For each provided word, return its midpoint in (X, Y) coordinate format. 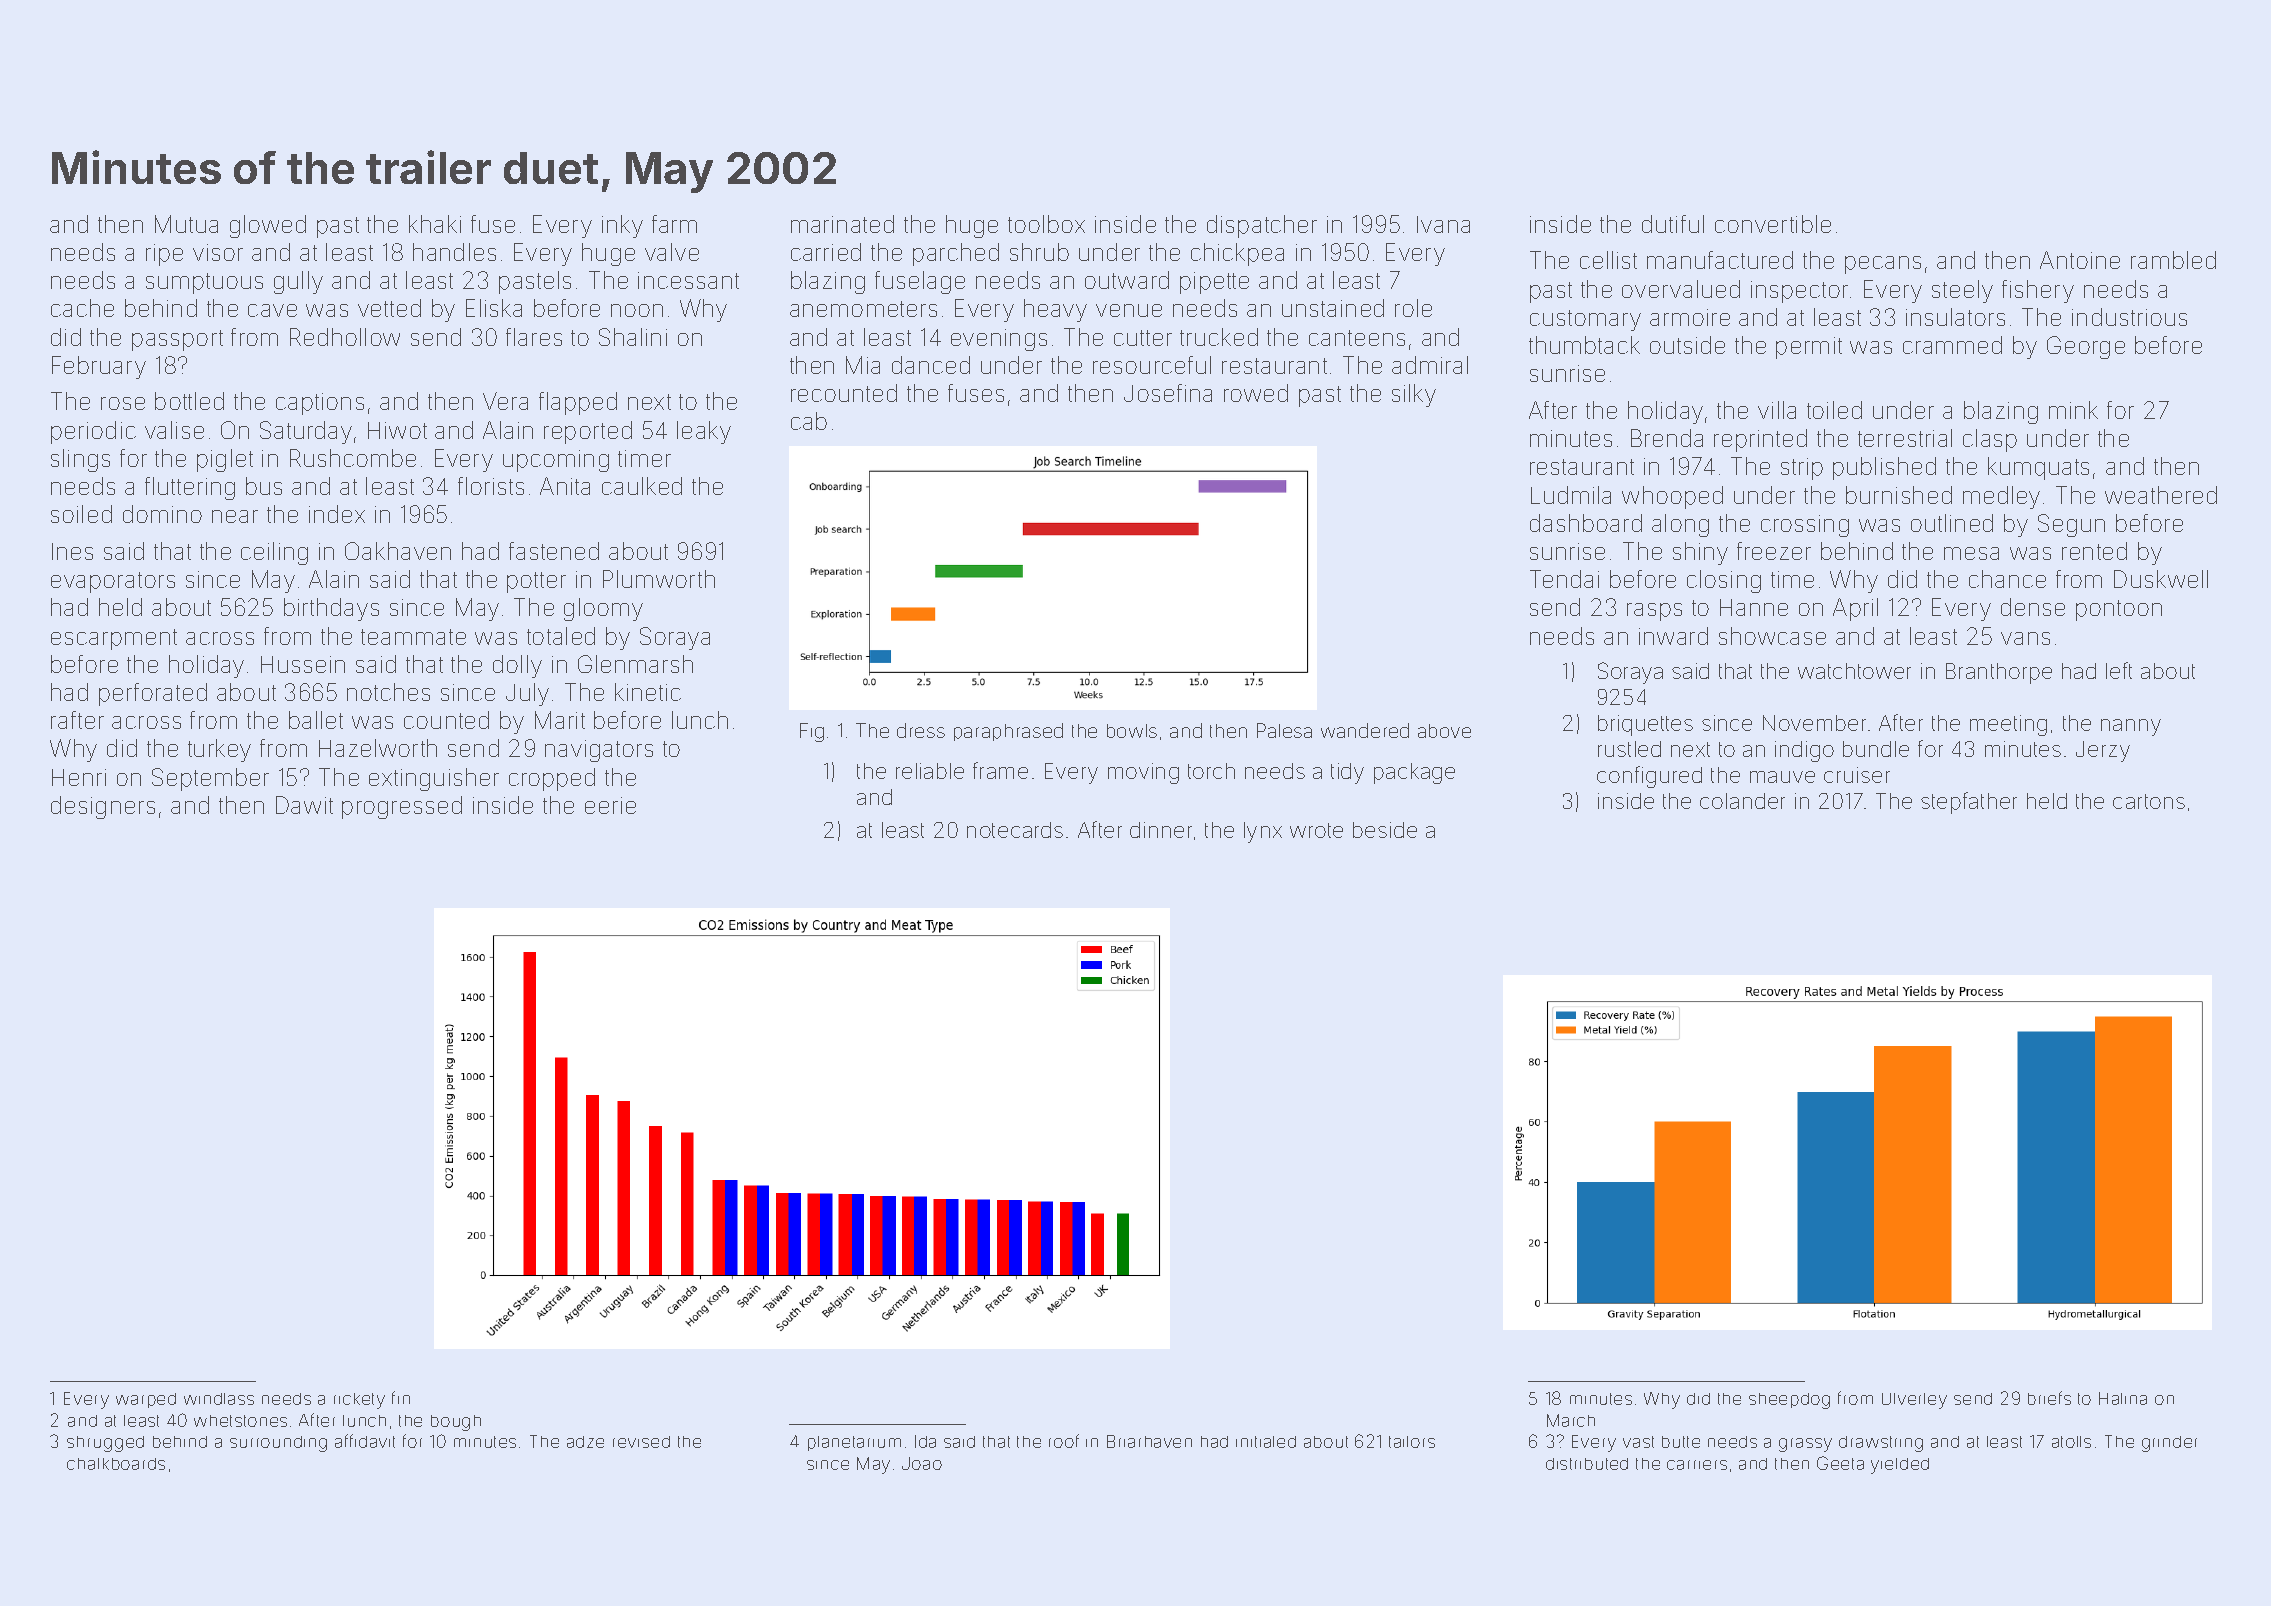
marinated (842, 224)
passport (177, 340)
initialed (1266, 1442)
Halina (2123, 1398)
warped (146, 1400)
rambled (2173, 260)
